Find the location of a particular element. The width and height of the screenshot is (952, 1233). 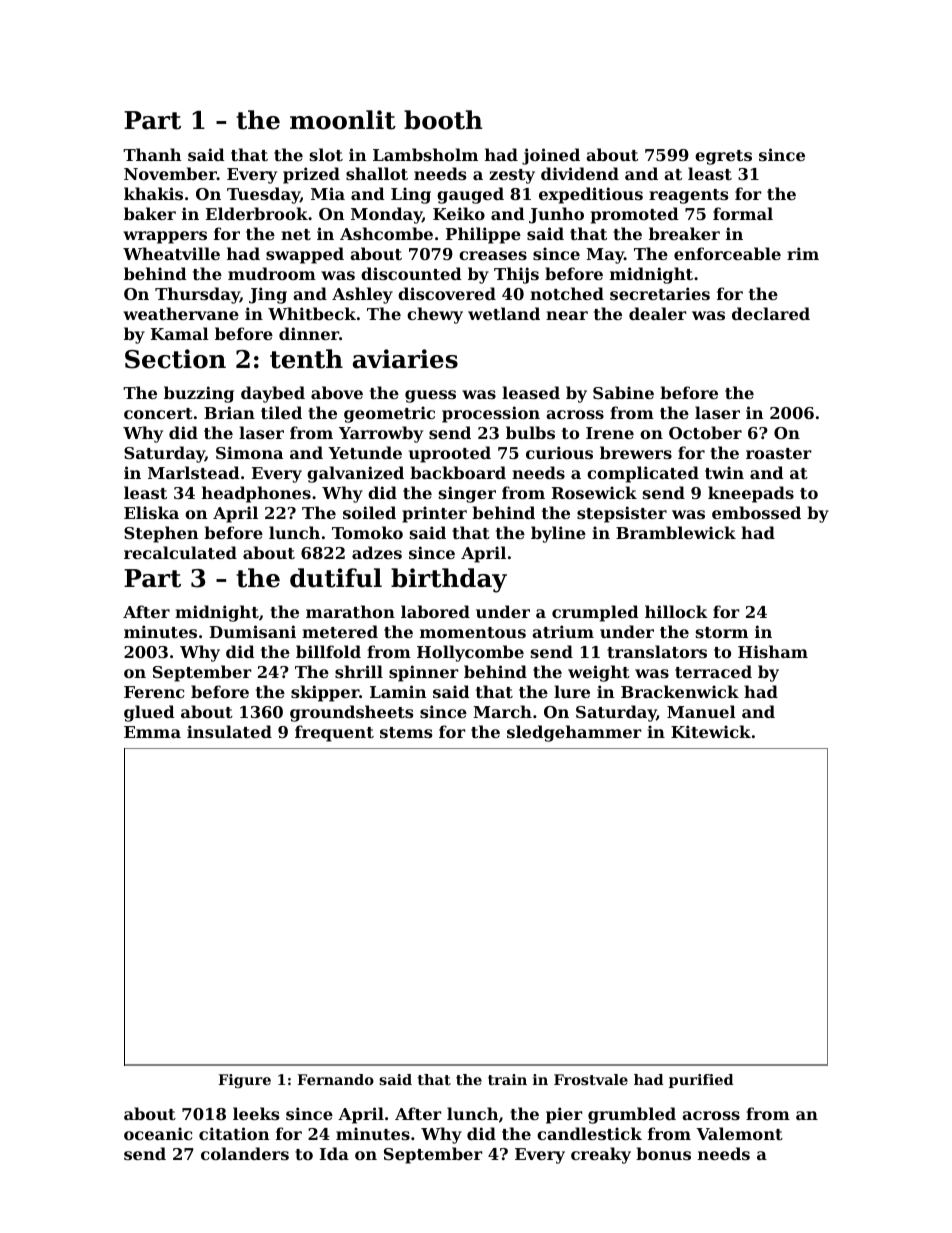

insulated is located at coordinates (229, 731).
